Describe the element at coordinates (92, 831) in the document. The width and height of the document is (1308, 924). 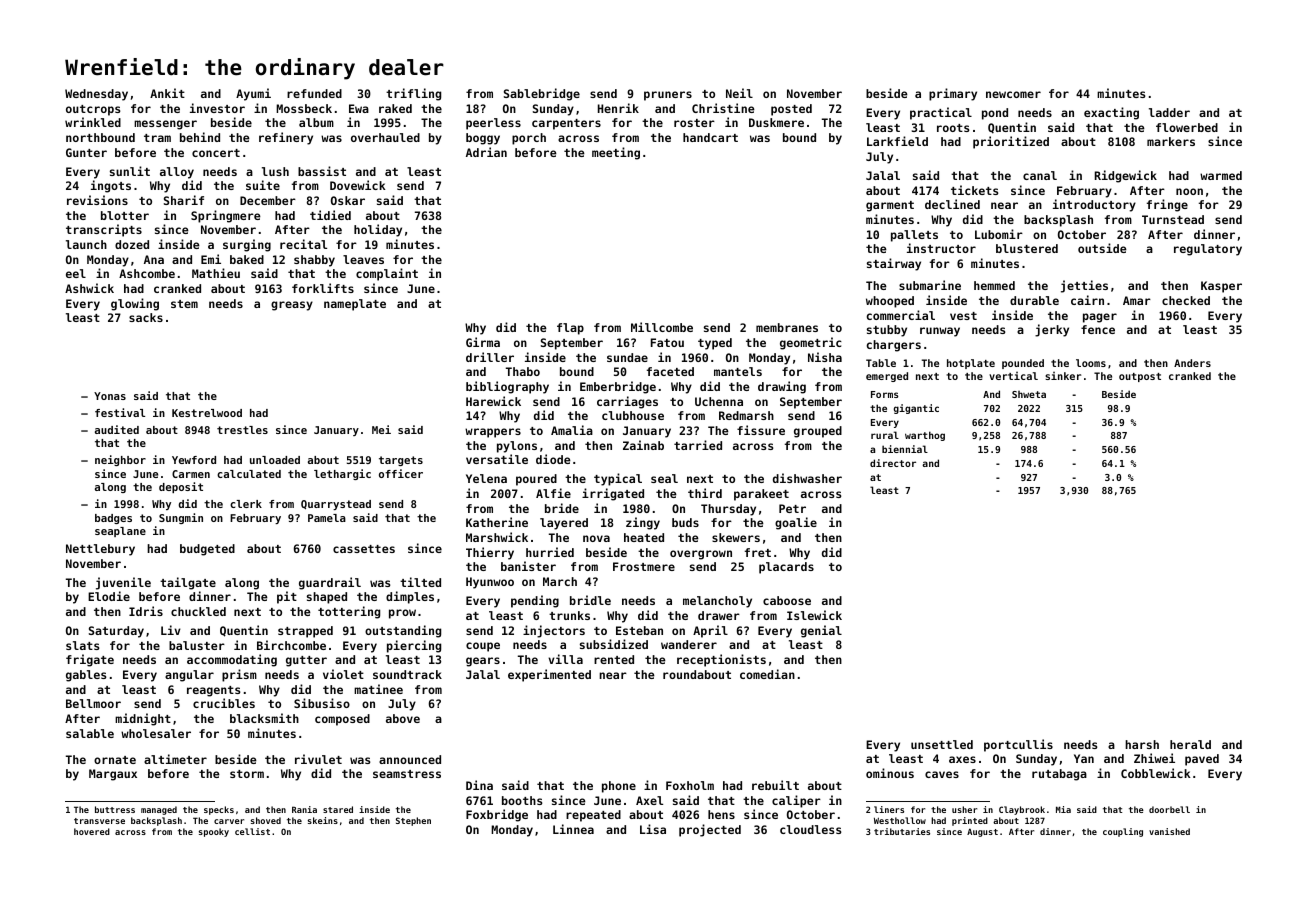
I see `hovered` at that location.
